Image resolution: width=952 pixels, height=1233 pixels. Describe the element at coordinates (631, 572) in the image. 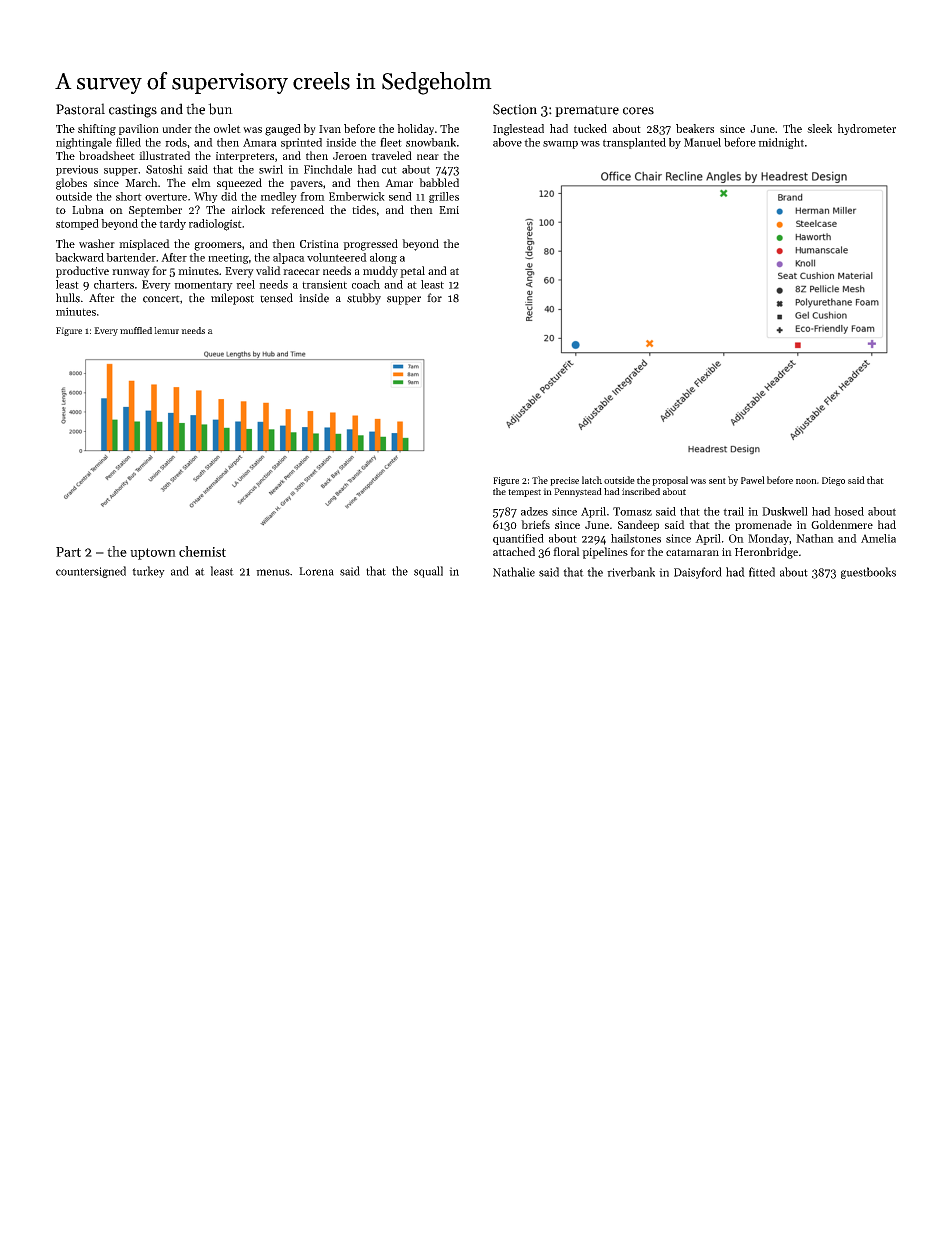

I see `riverbank` at that location.
